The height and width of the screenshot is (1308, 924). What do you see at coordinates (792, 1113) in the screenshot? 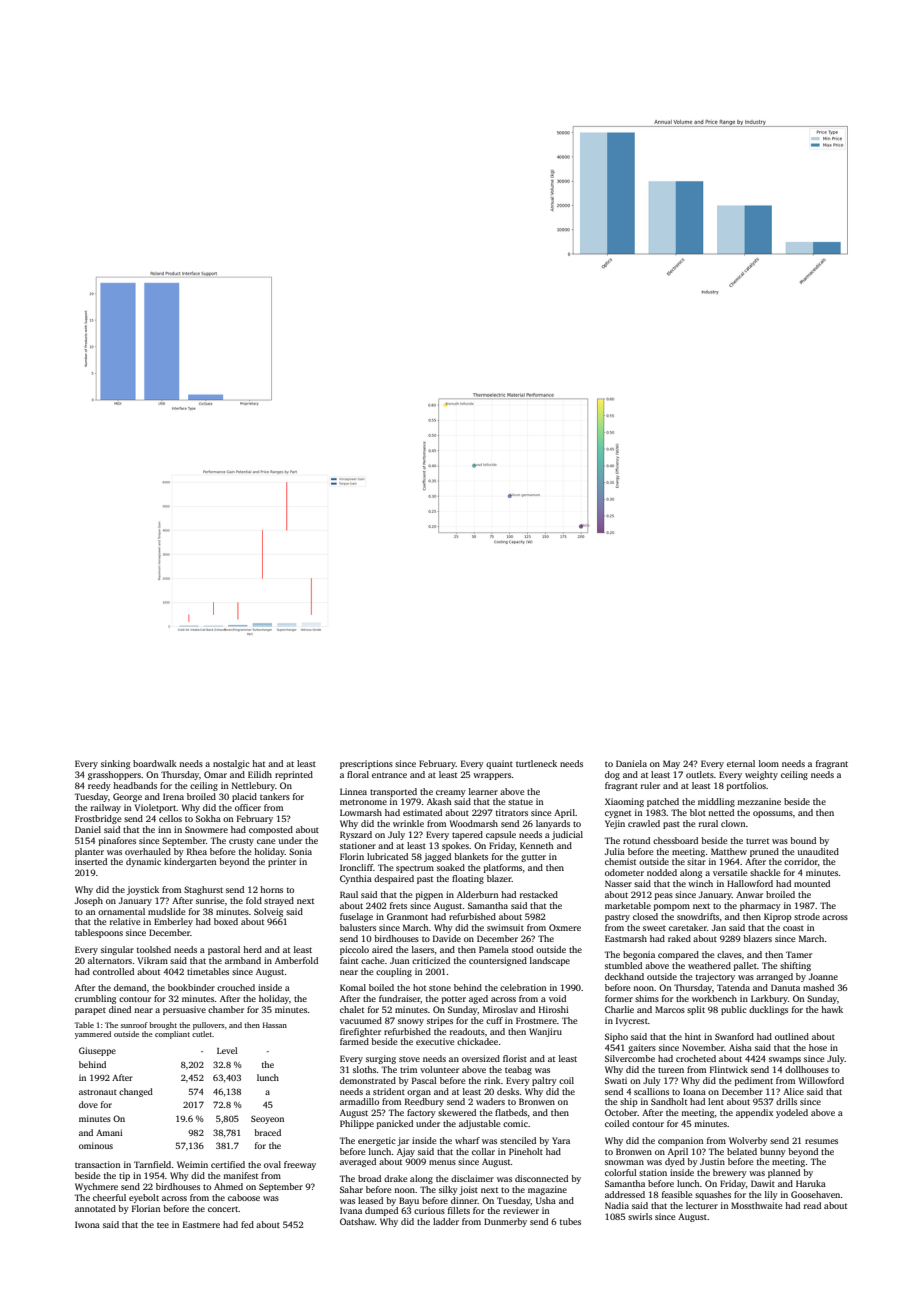
I see `yodeled` at bounding box center [792, 1113].
